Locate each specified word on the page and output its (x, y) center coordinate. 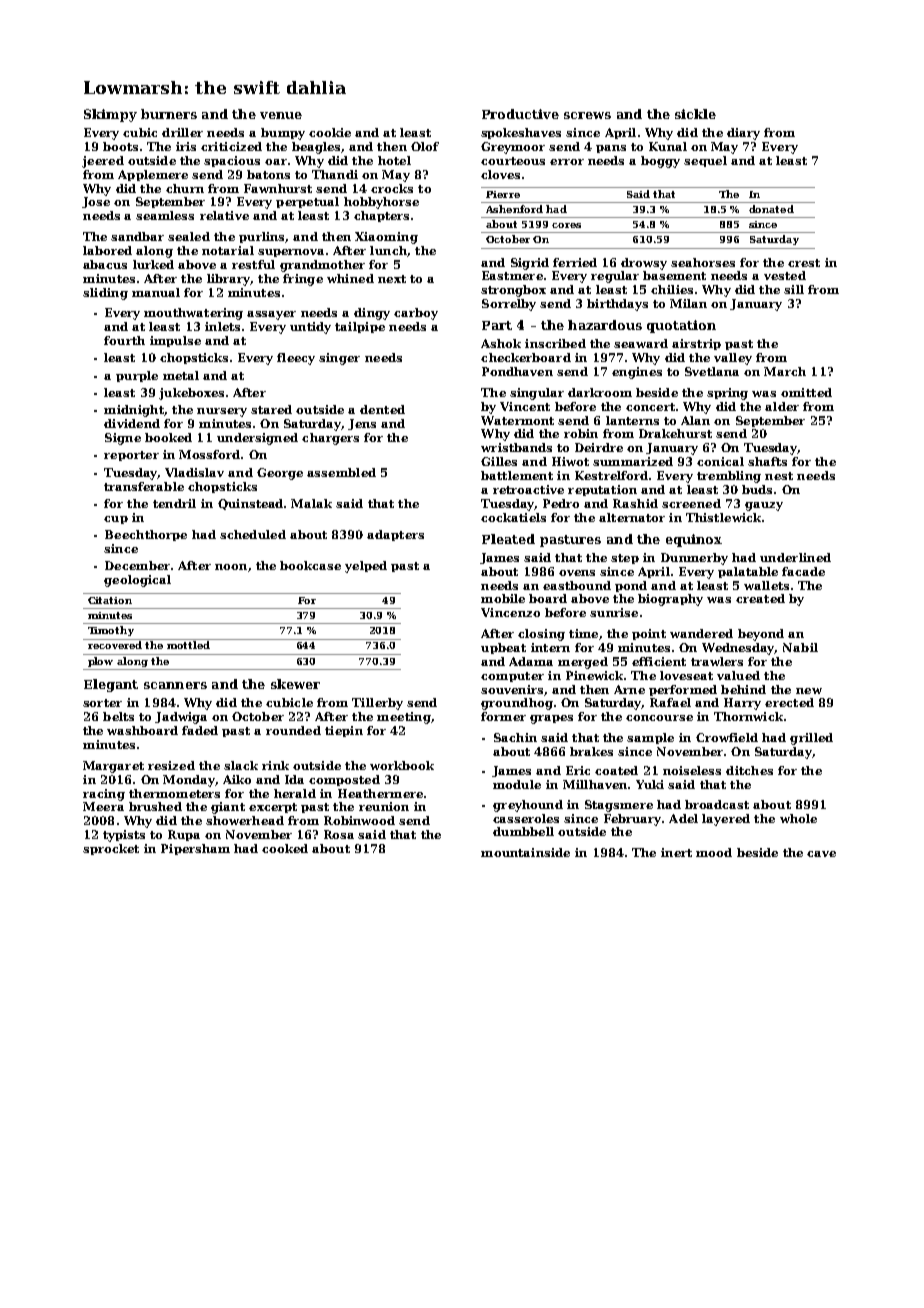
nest (779, 476)
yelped (366, 567)
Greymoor (513, 148)
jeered (103, 162)
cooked (285, 848)
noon (231, 567)
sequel (705, 161)
